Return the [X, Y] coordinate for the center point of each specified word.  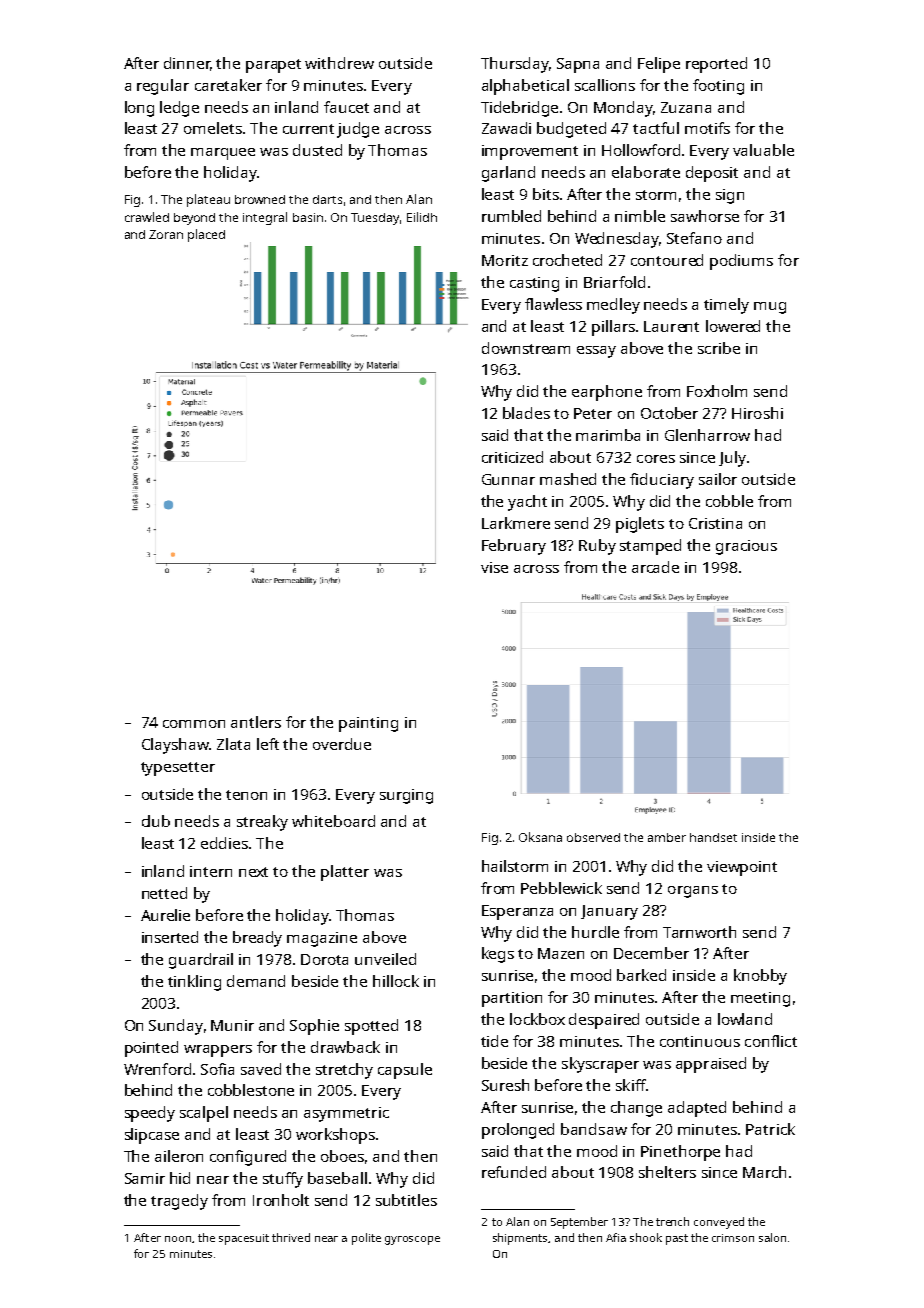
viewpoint [742, 868]
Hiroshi [757, 413]
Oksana [540, 837]
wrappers [218, 1051]
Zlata [233, 744]
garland [508, 174]
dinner [187, 64]
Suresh [505, 1085]
